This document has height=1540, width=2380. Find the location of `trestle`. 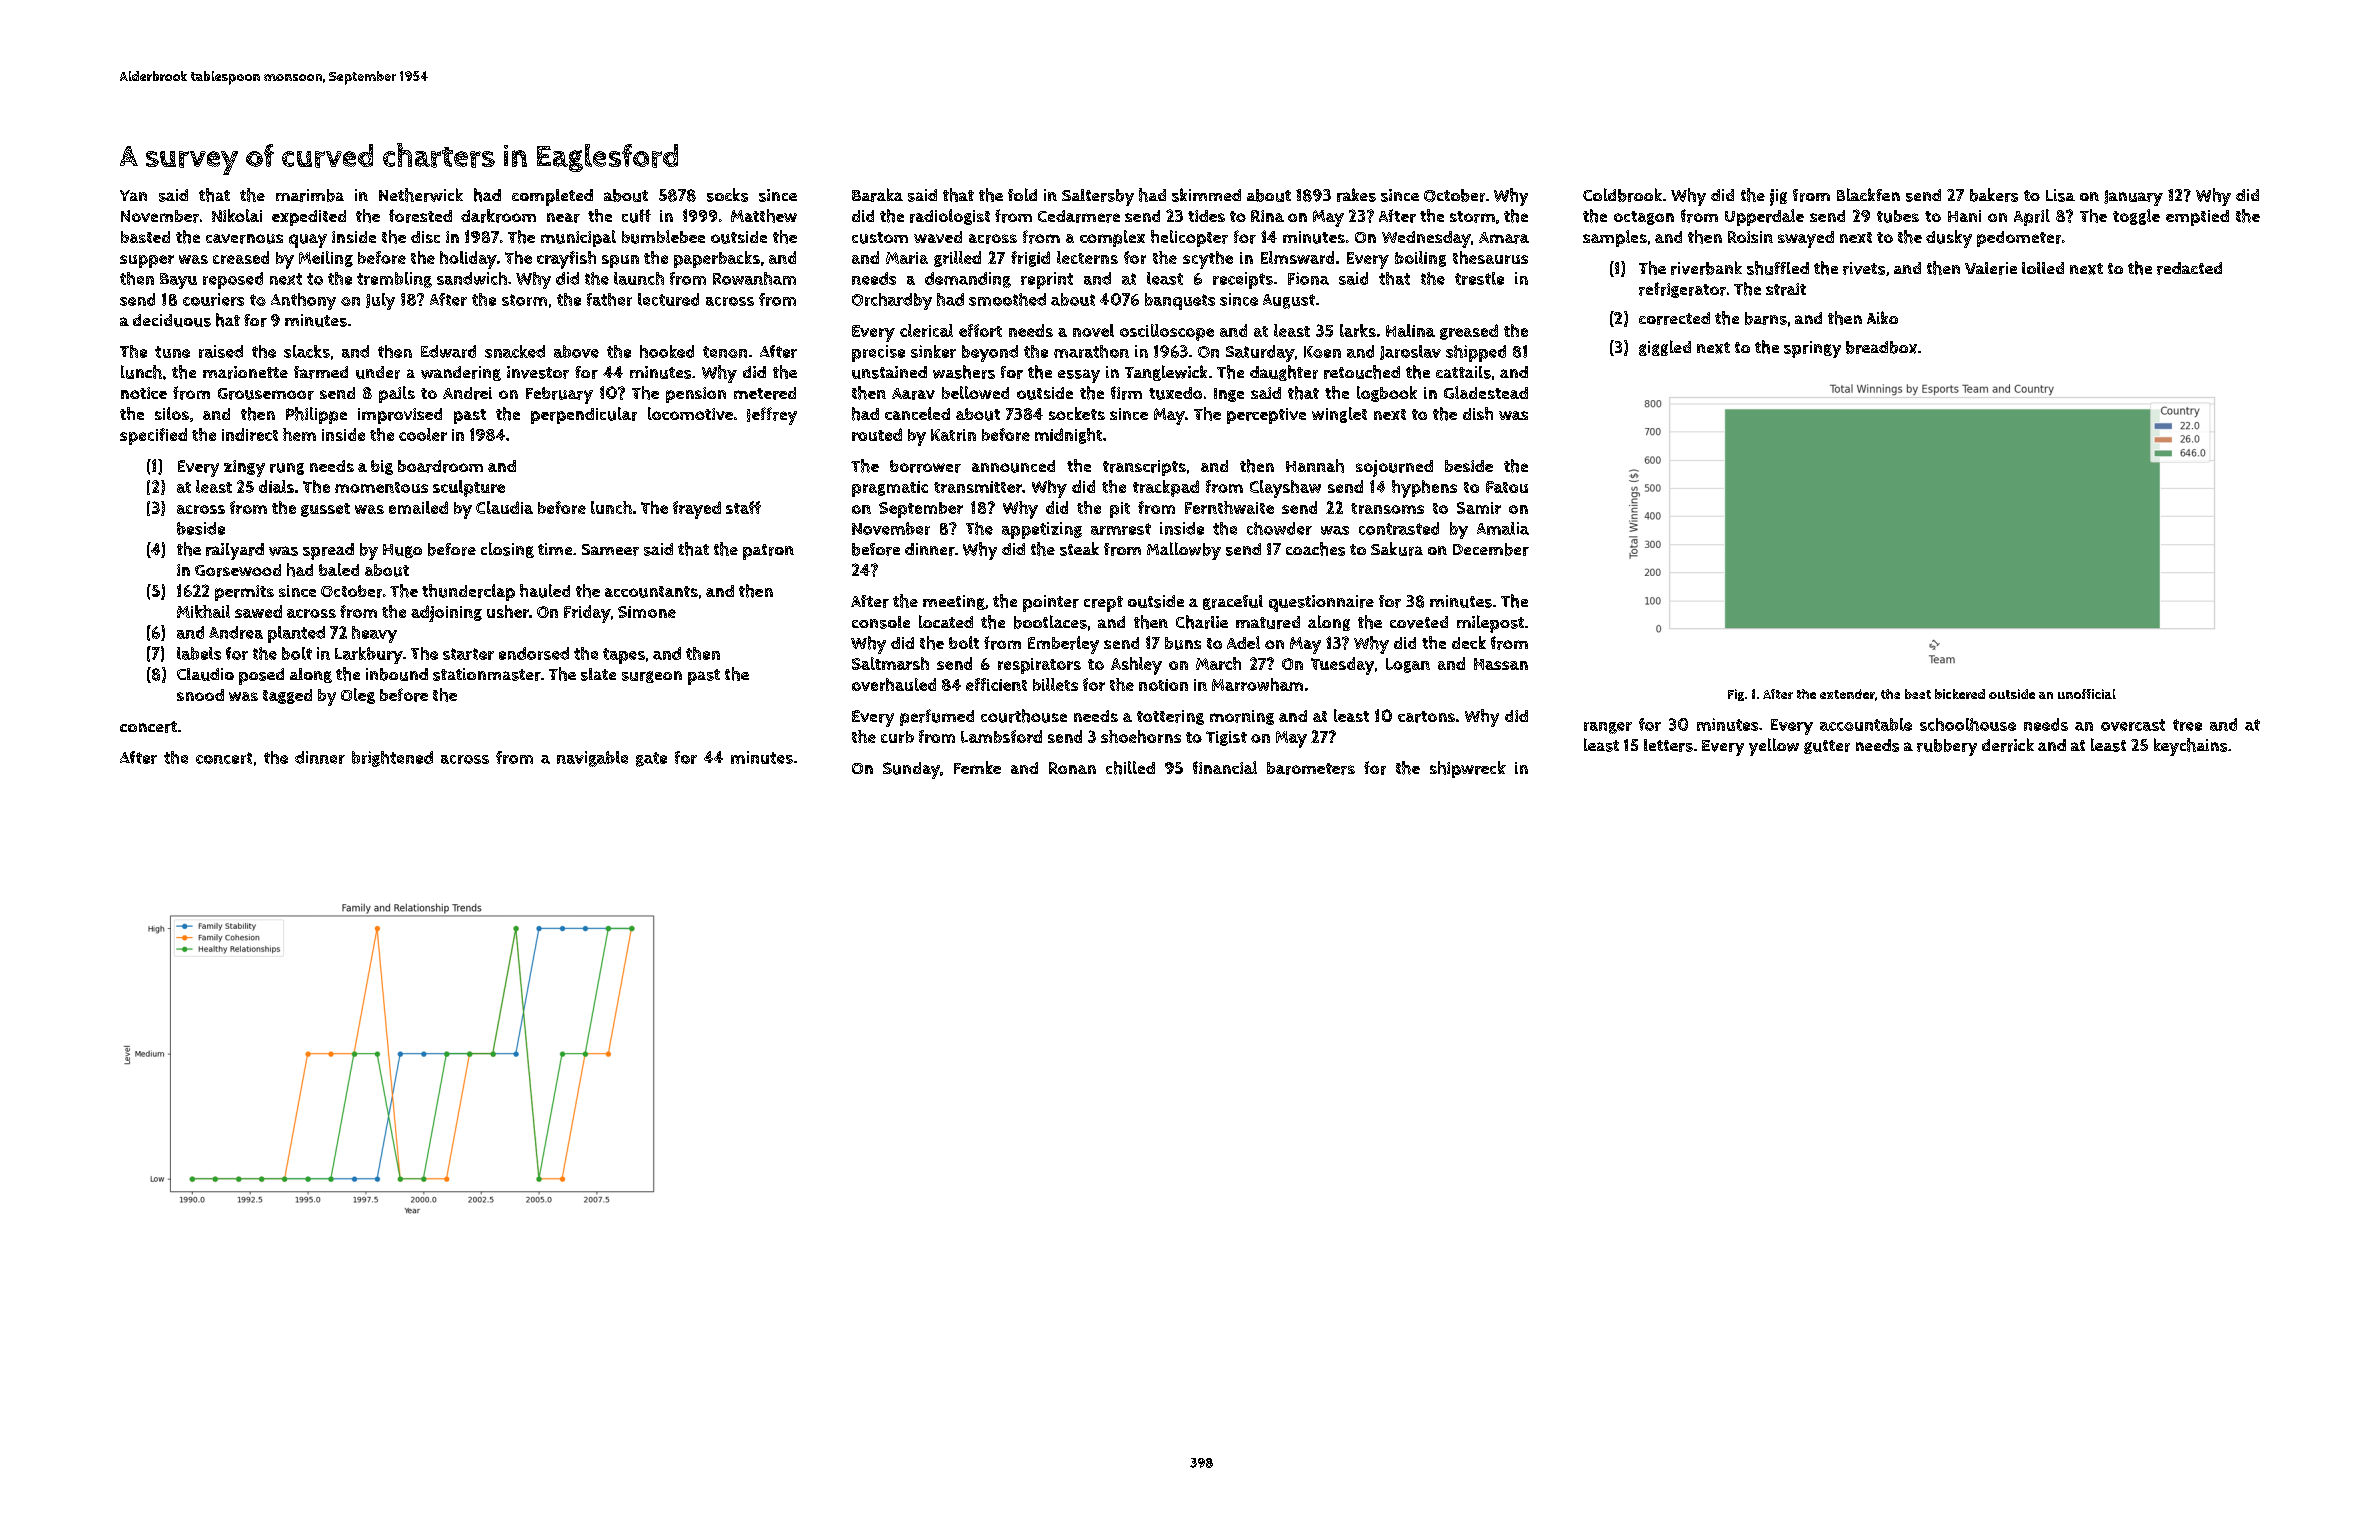

trestle is located at coordinates (1479, 278).
